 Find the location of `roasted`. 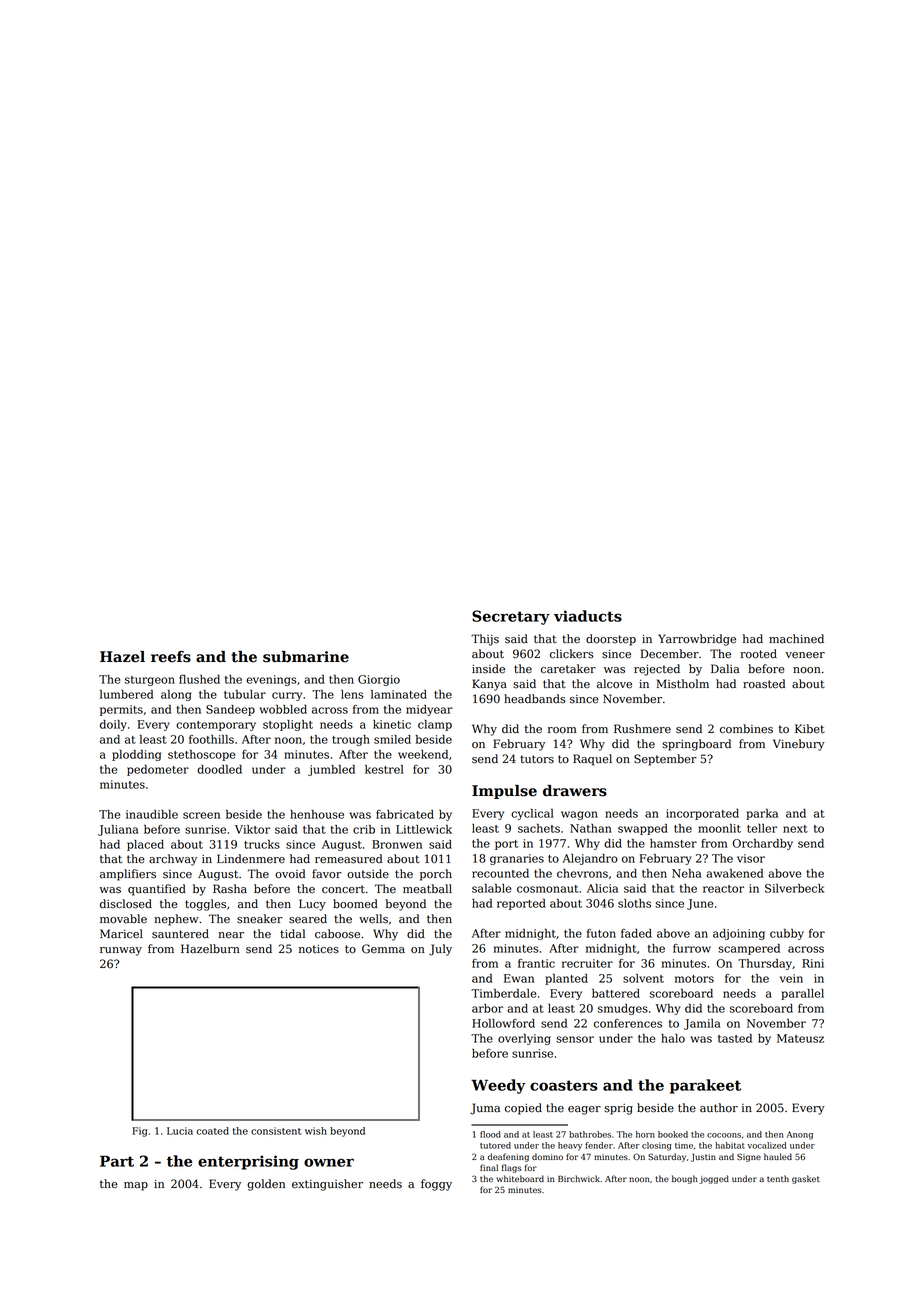

roasted is located at coordinates (764, 684).
